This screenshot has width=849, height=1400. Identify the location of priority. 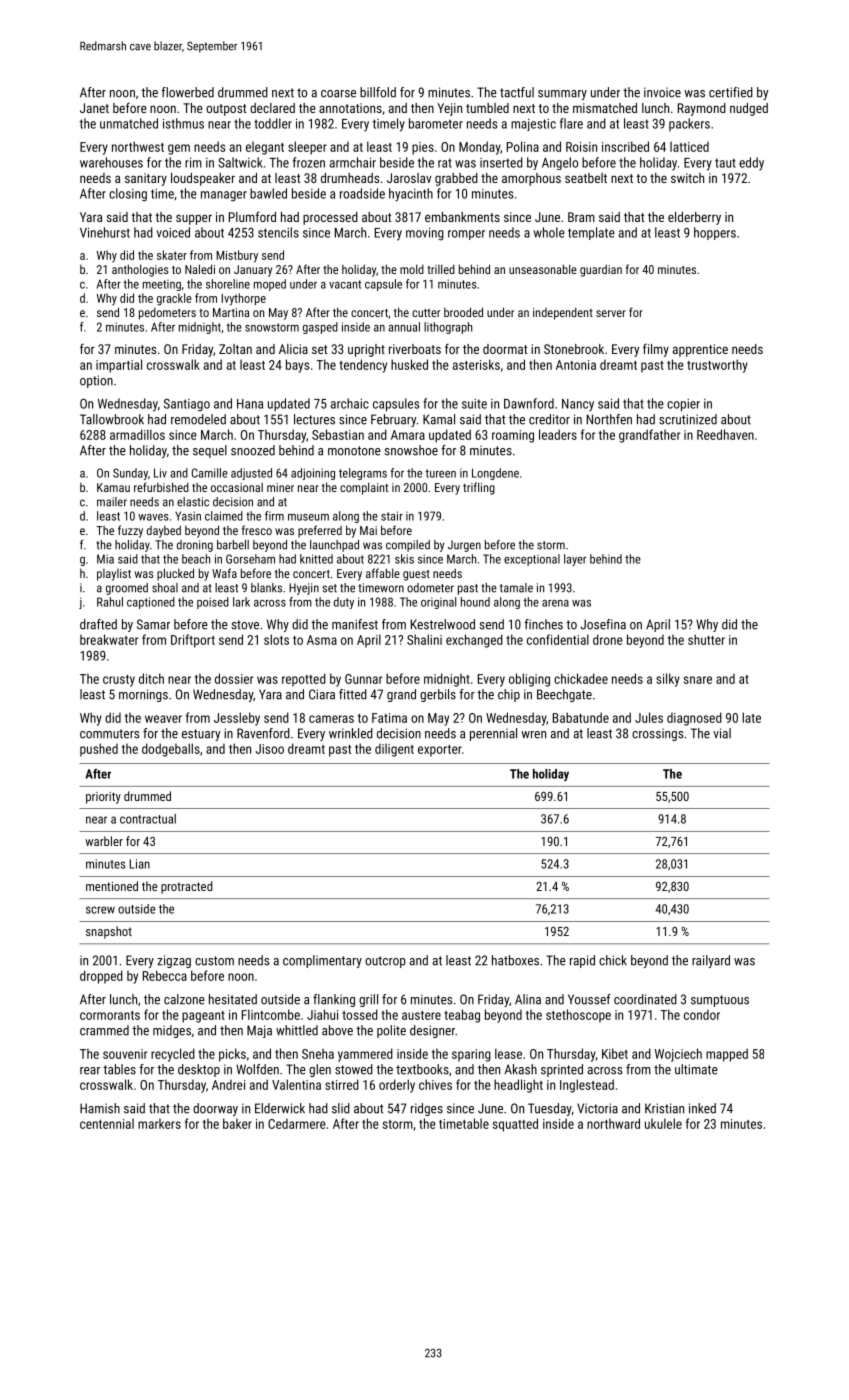
(103, 798).
